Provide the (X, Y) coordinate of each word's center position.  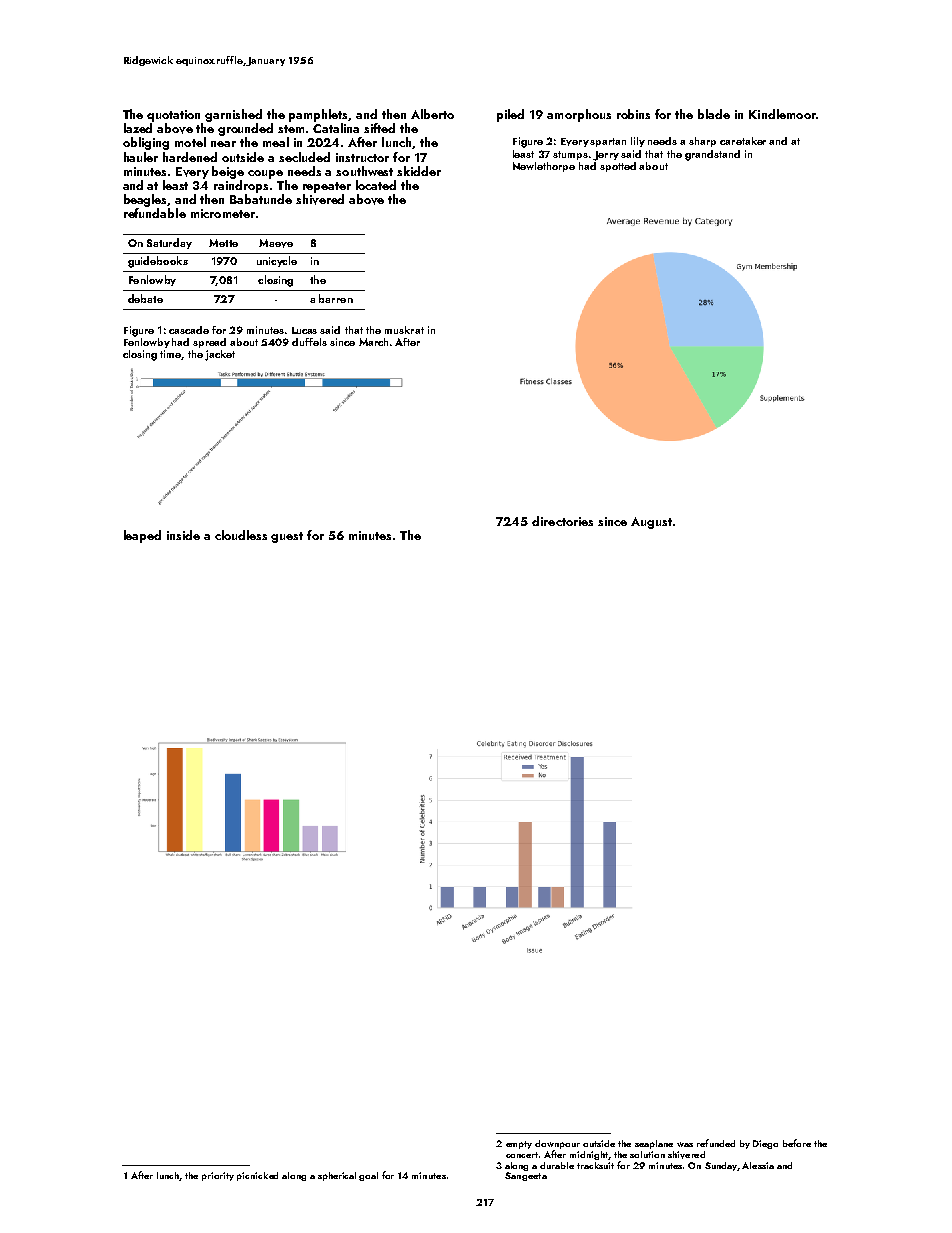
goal (368, 1176)
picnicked (257, 1176)
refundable (155, 213)
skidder (419, 171)
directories (562, 521)
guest (287, 537)
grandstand (712, 155)
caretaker (743, 141)
